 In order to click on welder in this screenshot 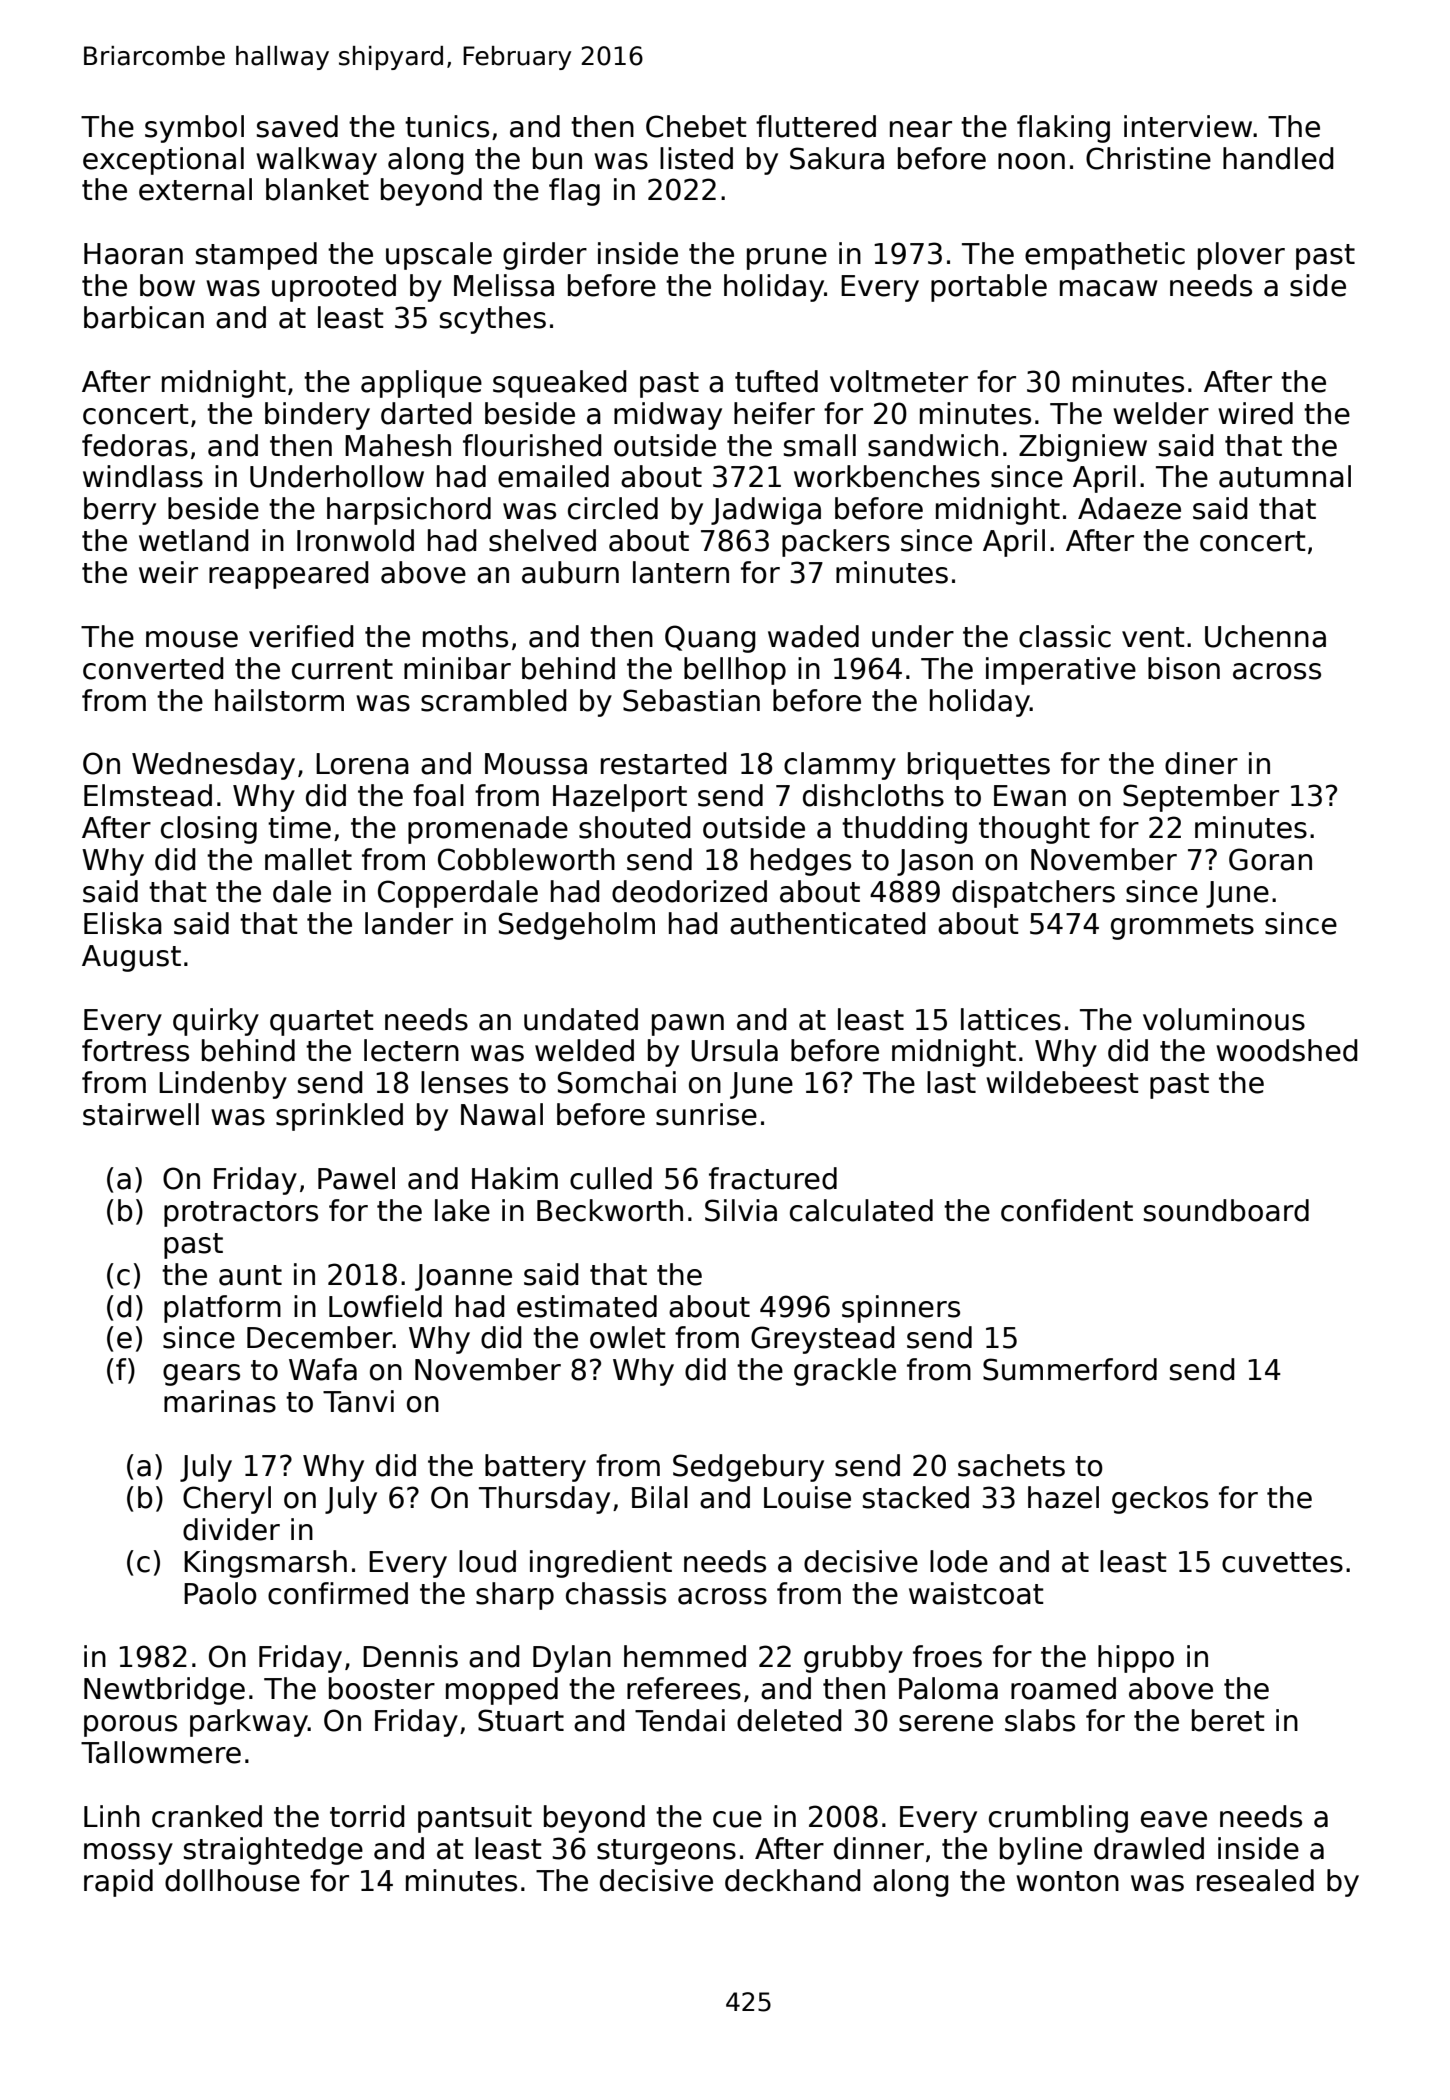, I will do `click(1161, 413)`.
